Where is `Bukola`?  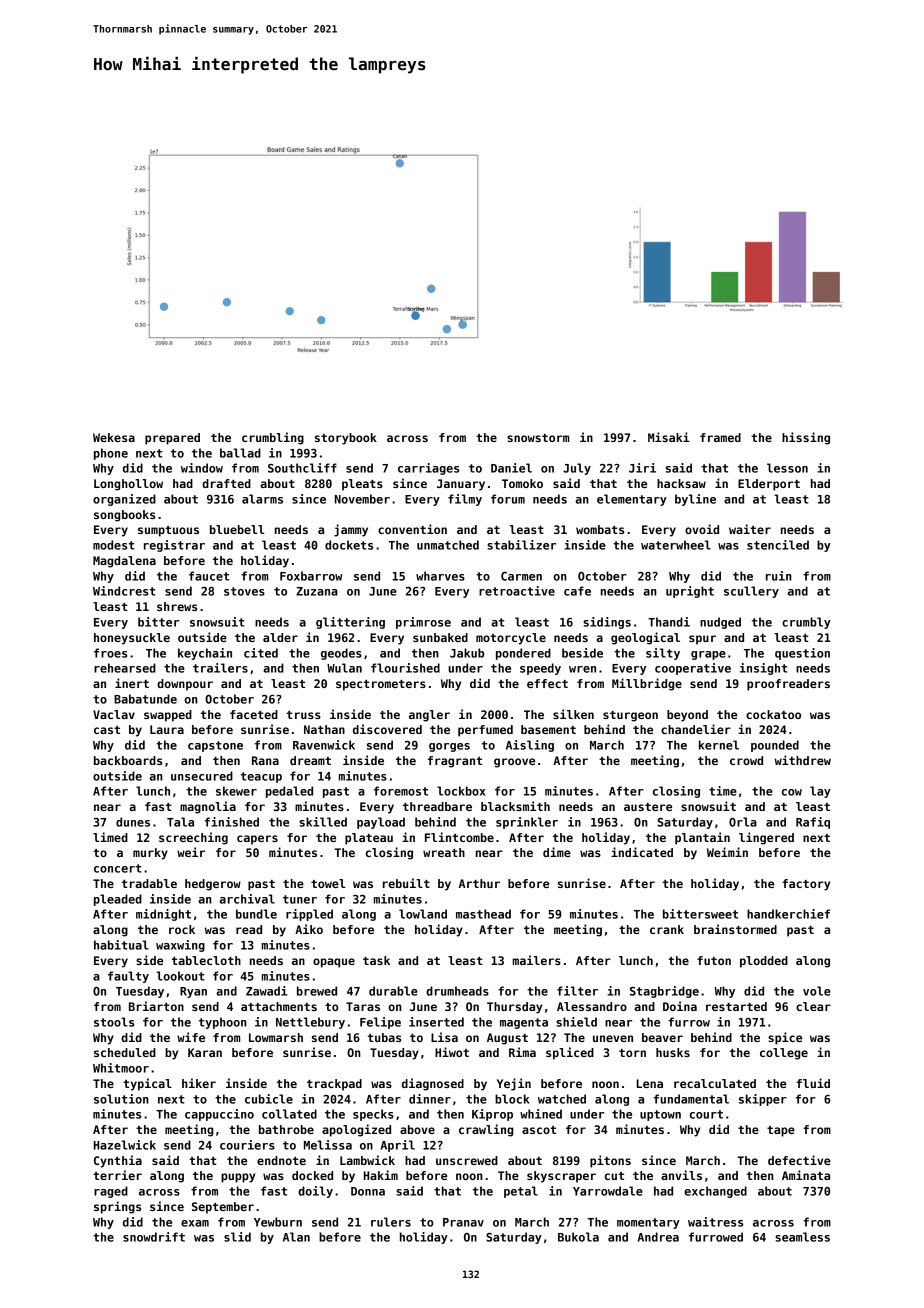 Bukola is located at coordinates (578, 1237).
